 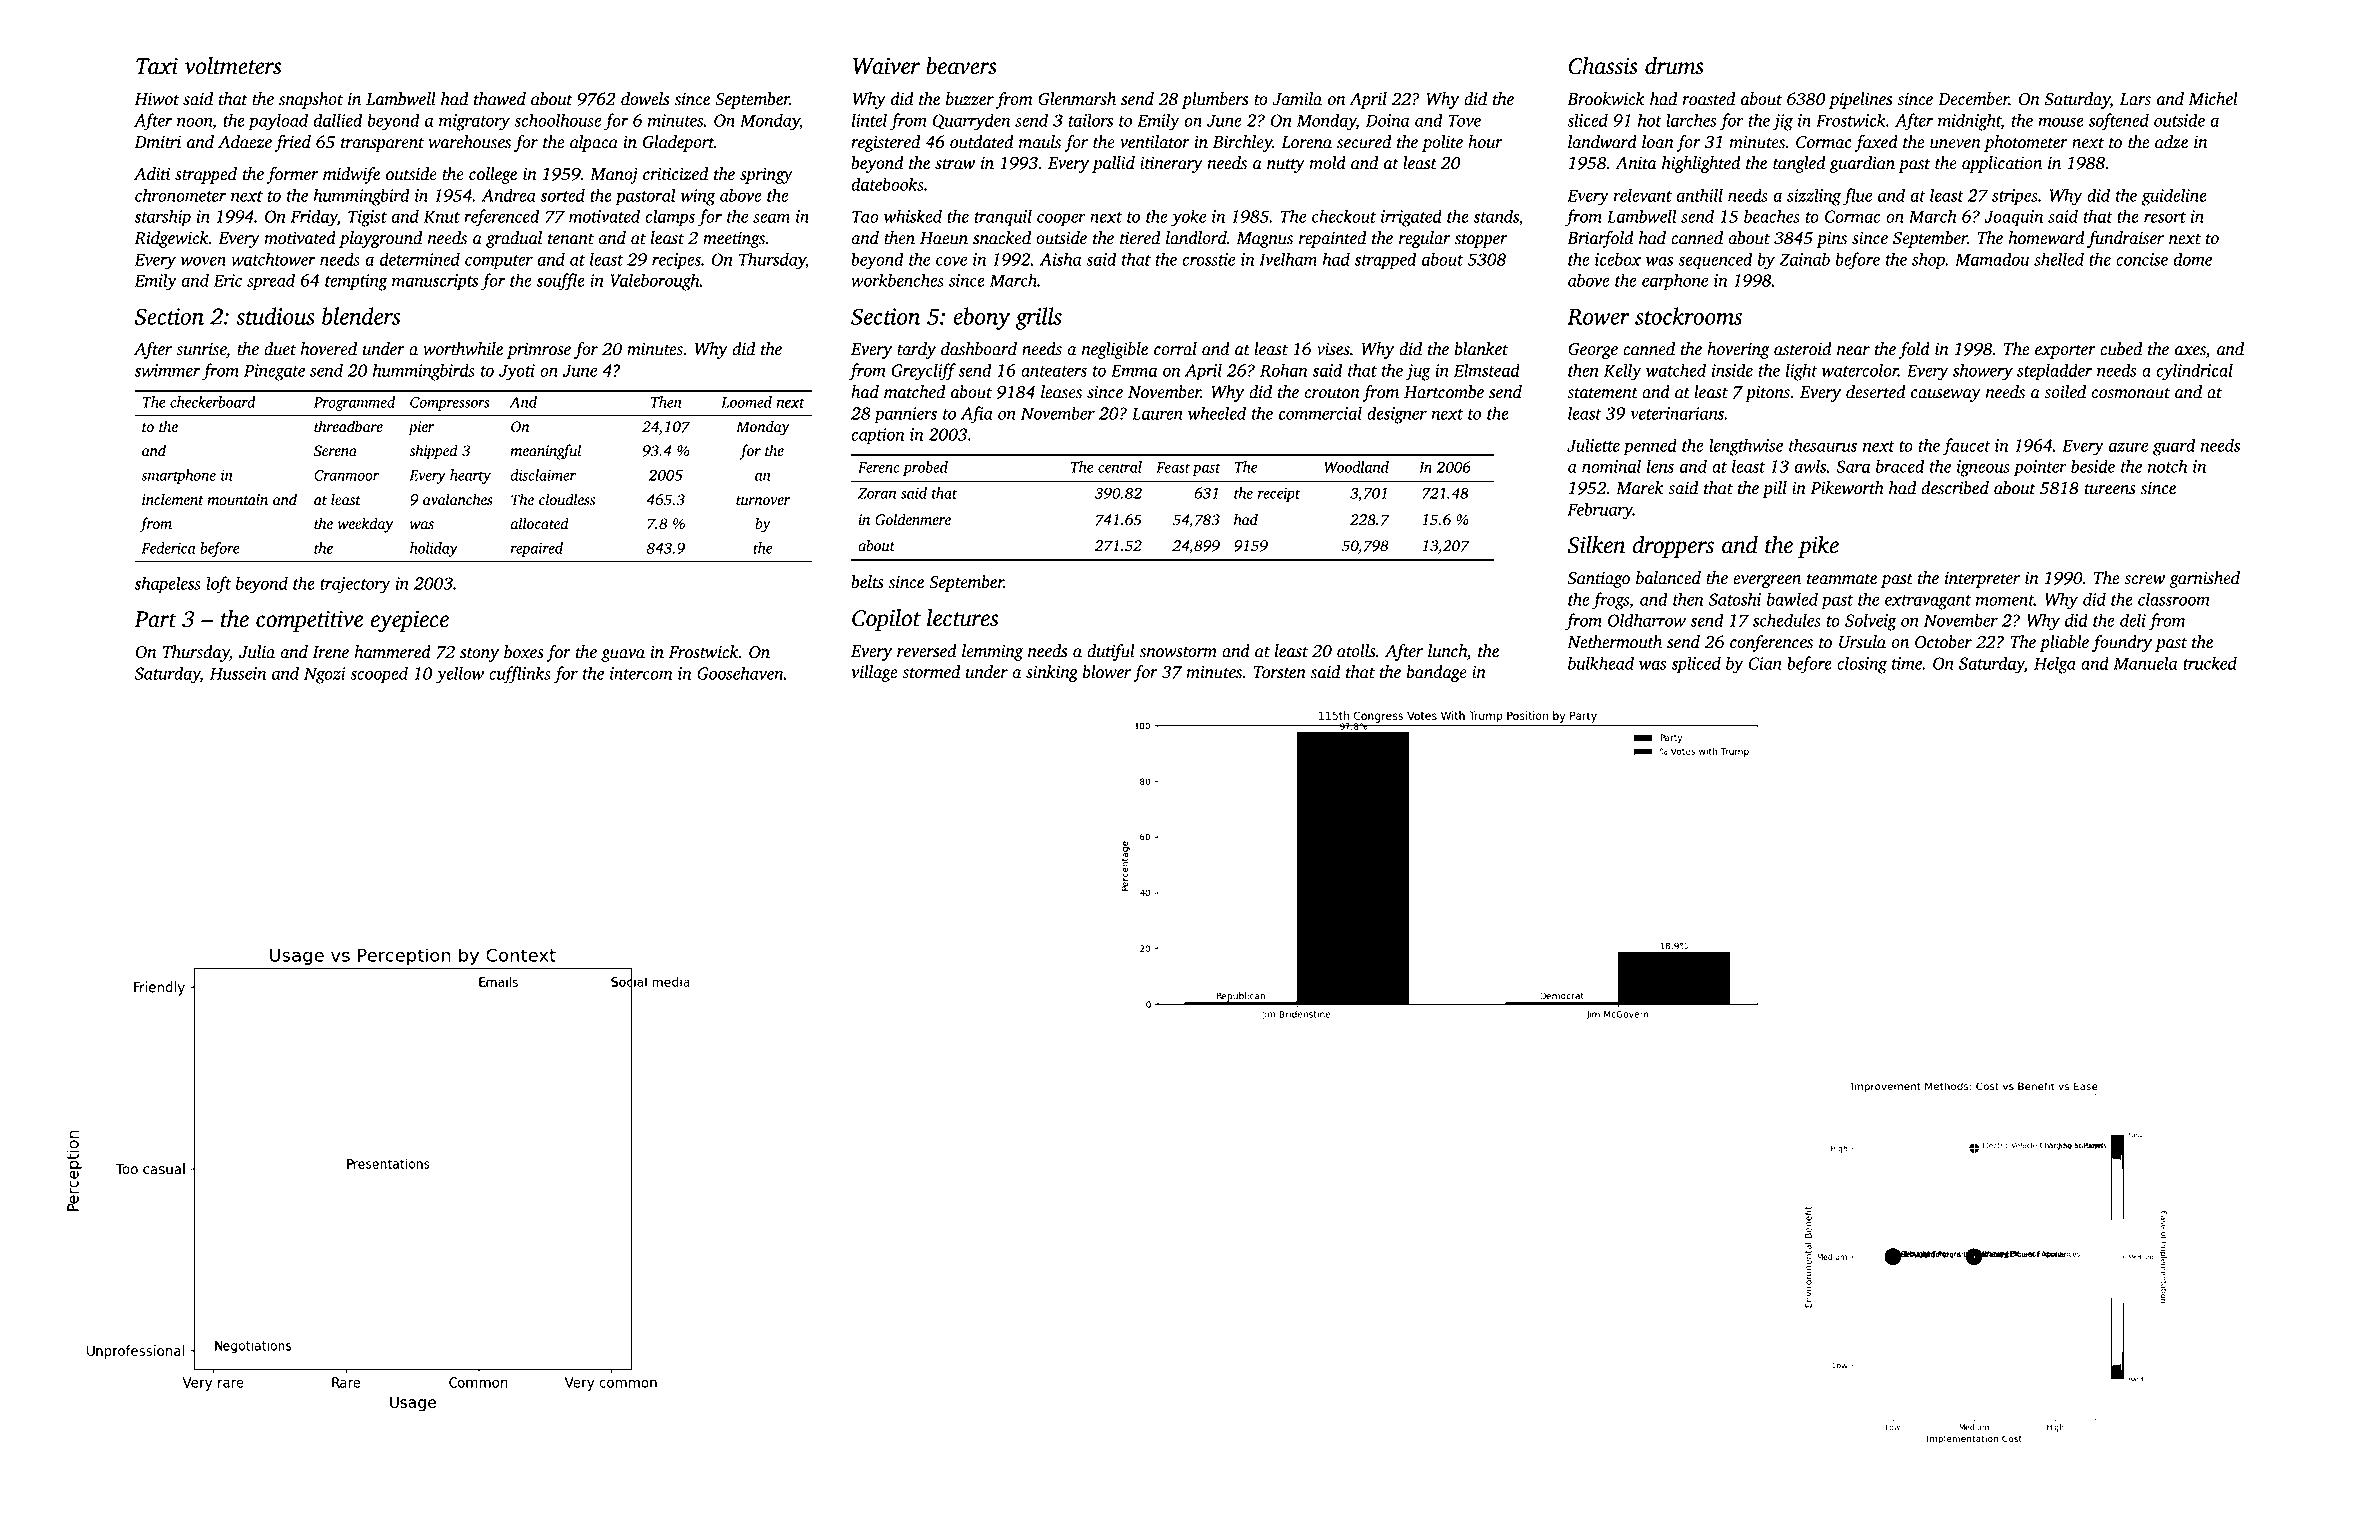 What do you see at coordinates (1437, 673) in the screenshot?
I see `bandage` at bounding box center [1437, 673].
